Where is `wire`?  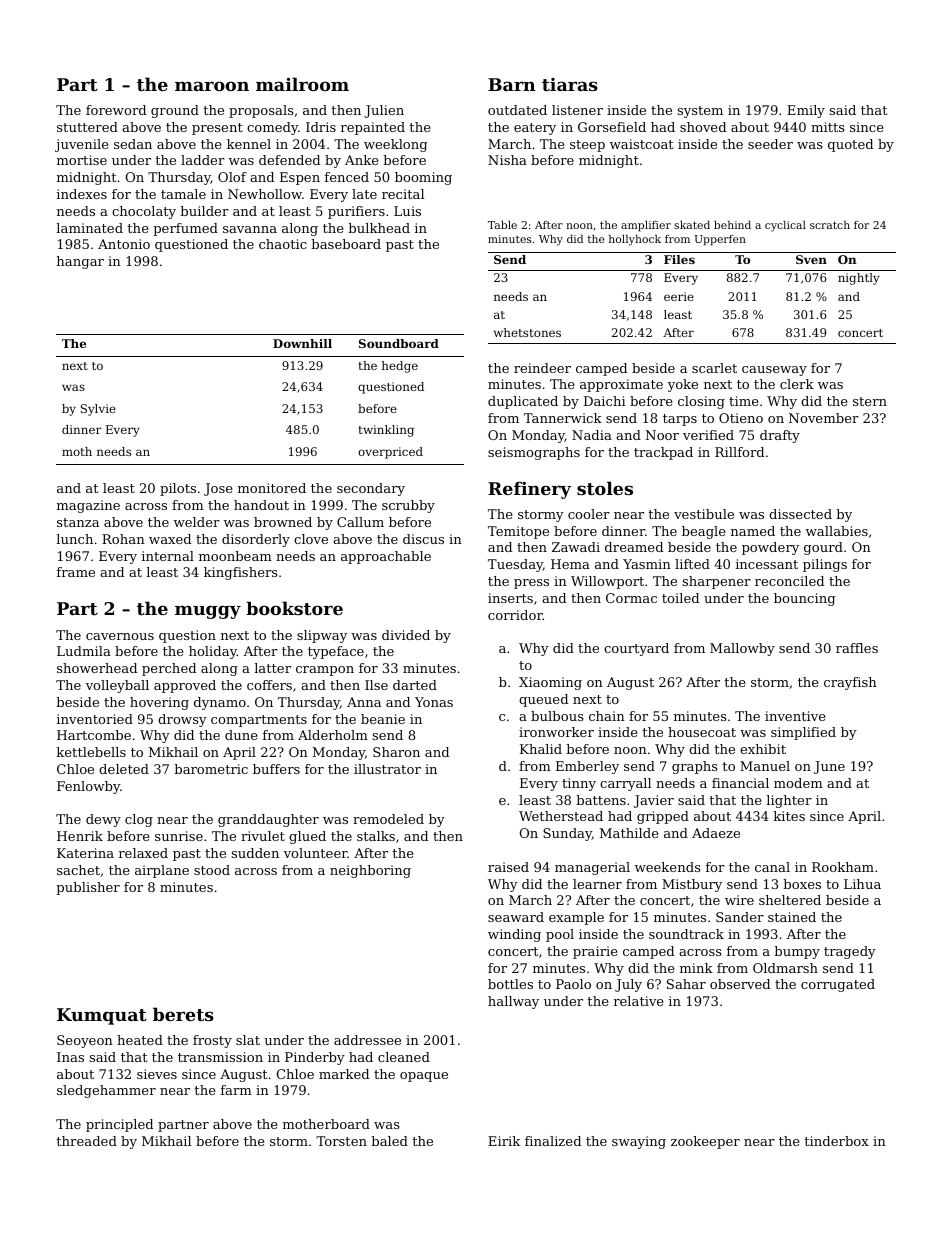 wire is located at coordinates (739, 900).
